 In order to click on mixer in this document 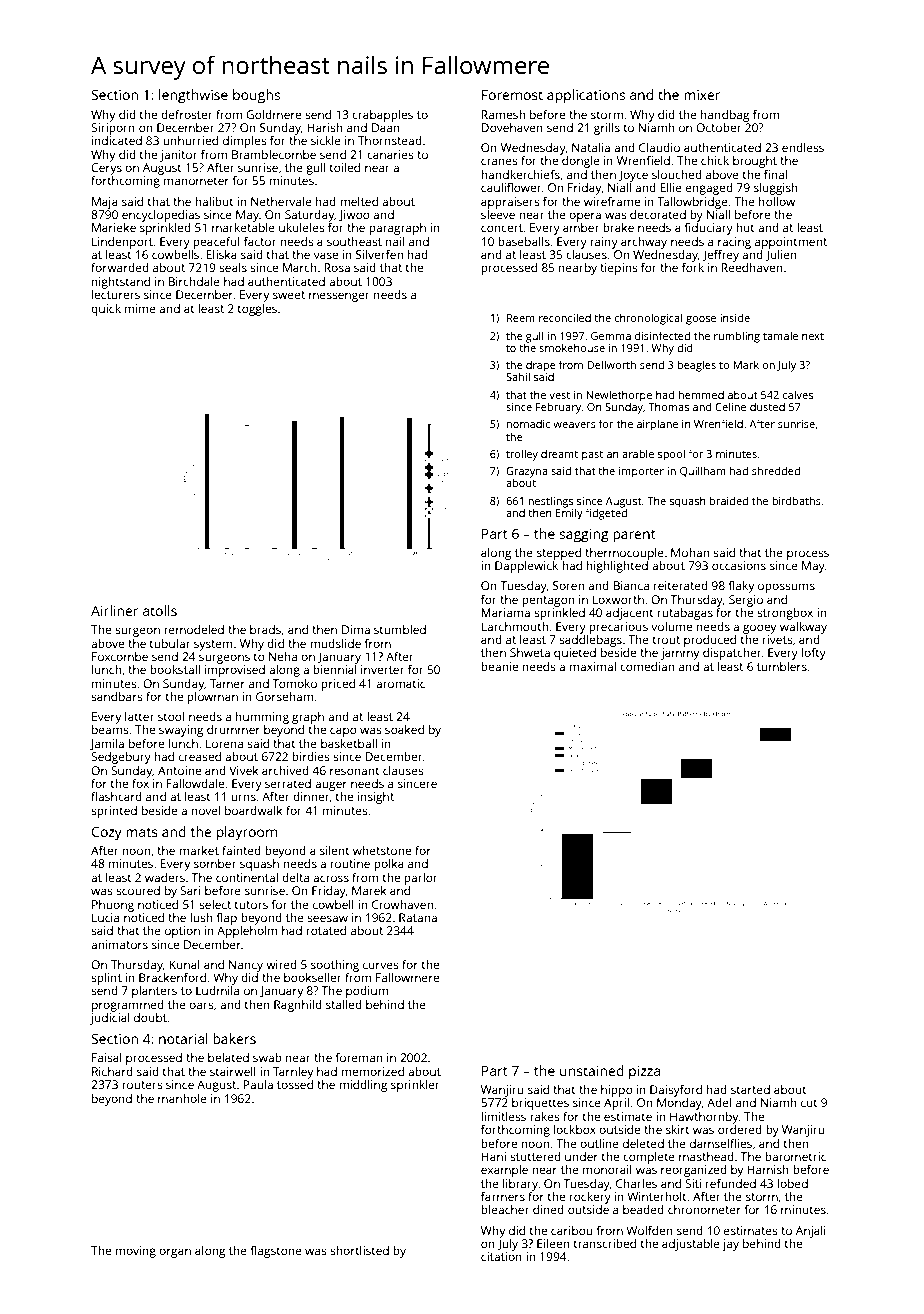, I will do `click(702, 95)`.
